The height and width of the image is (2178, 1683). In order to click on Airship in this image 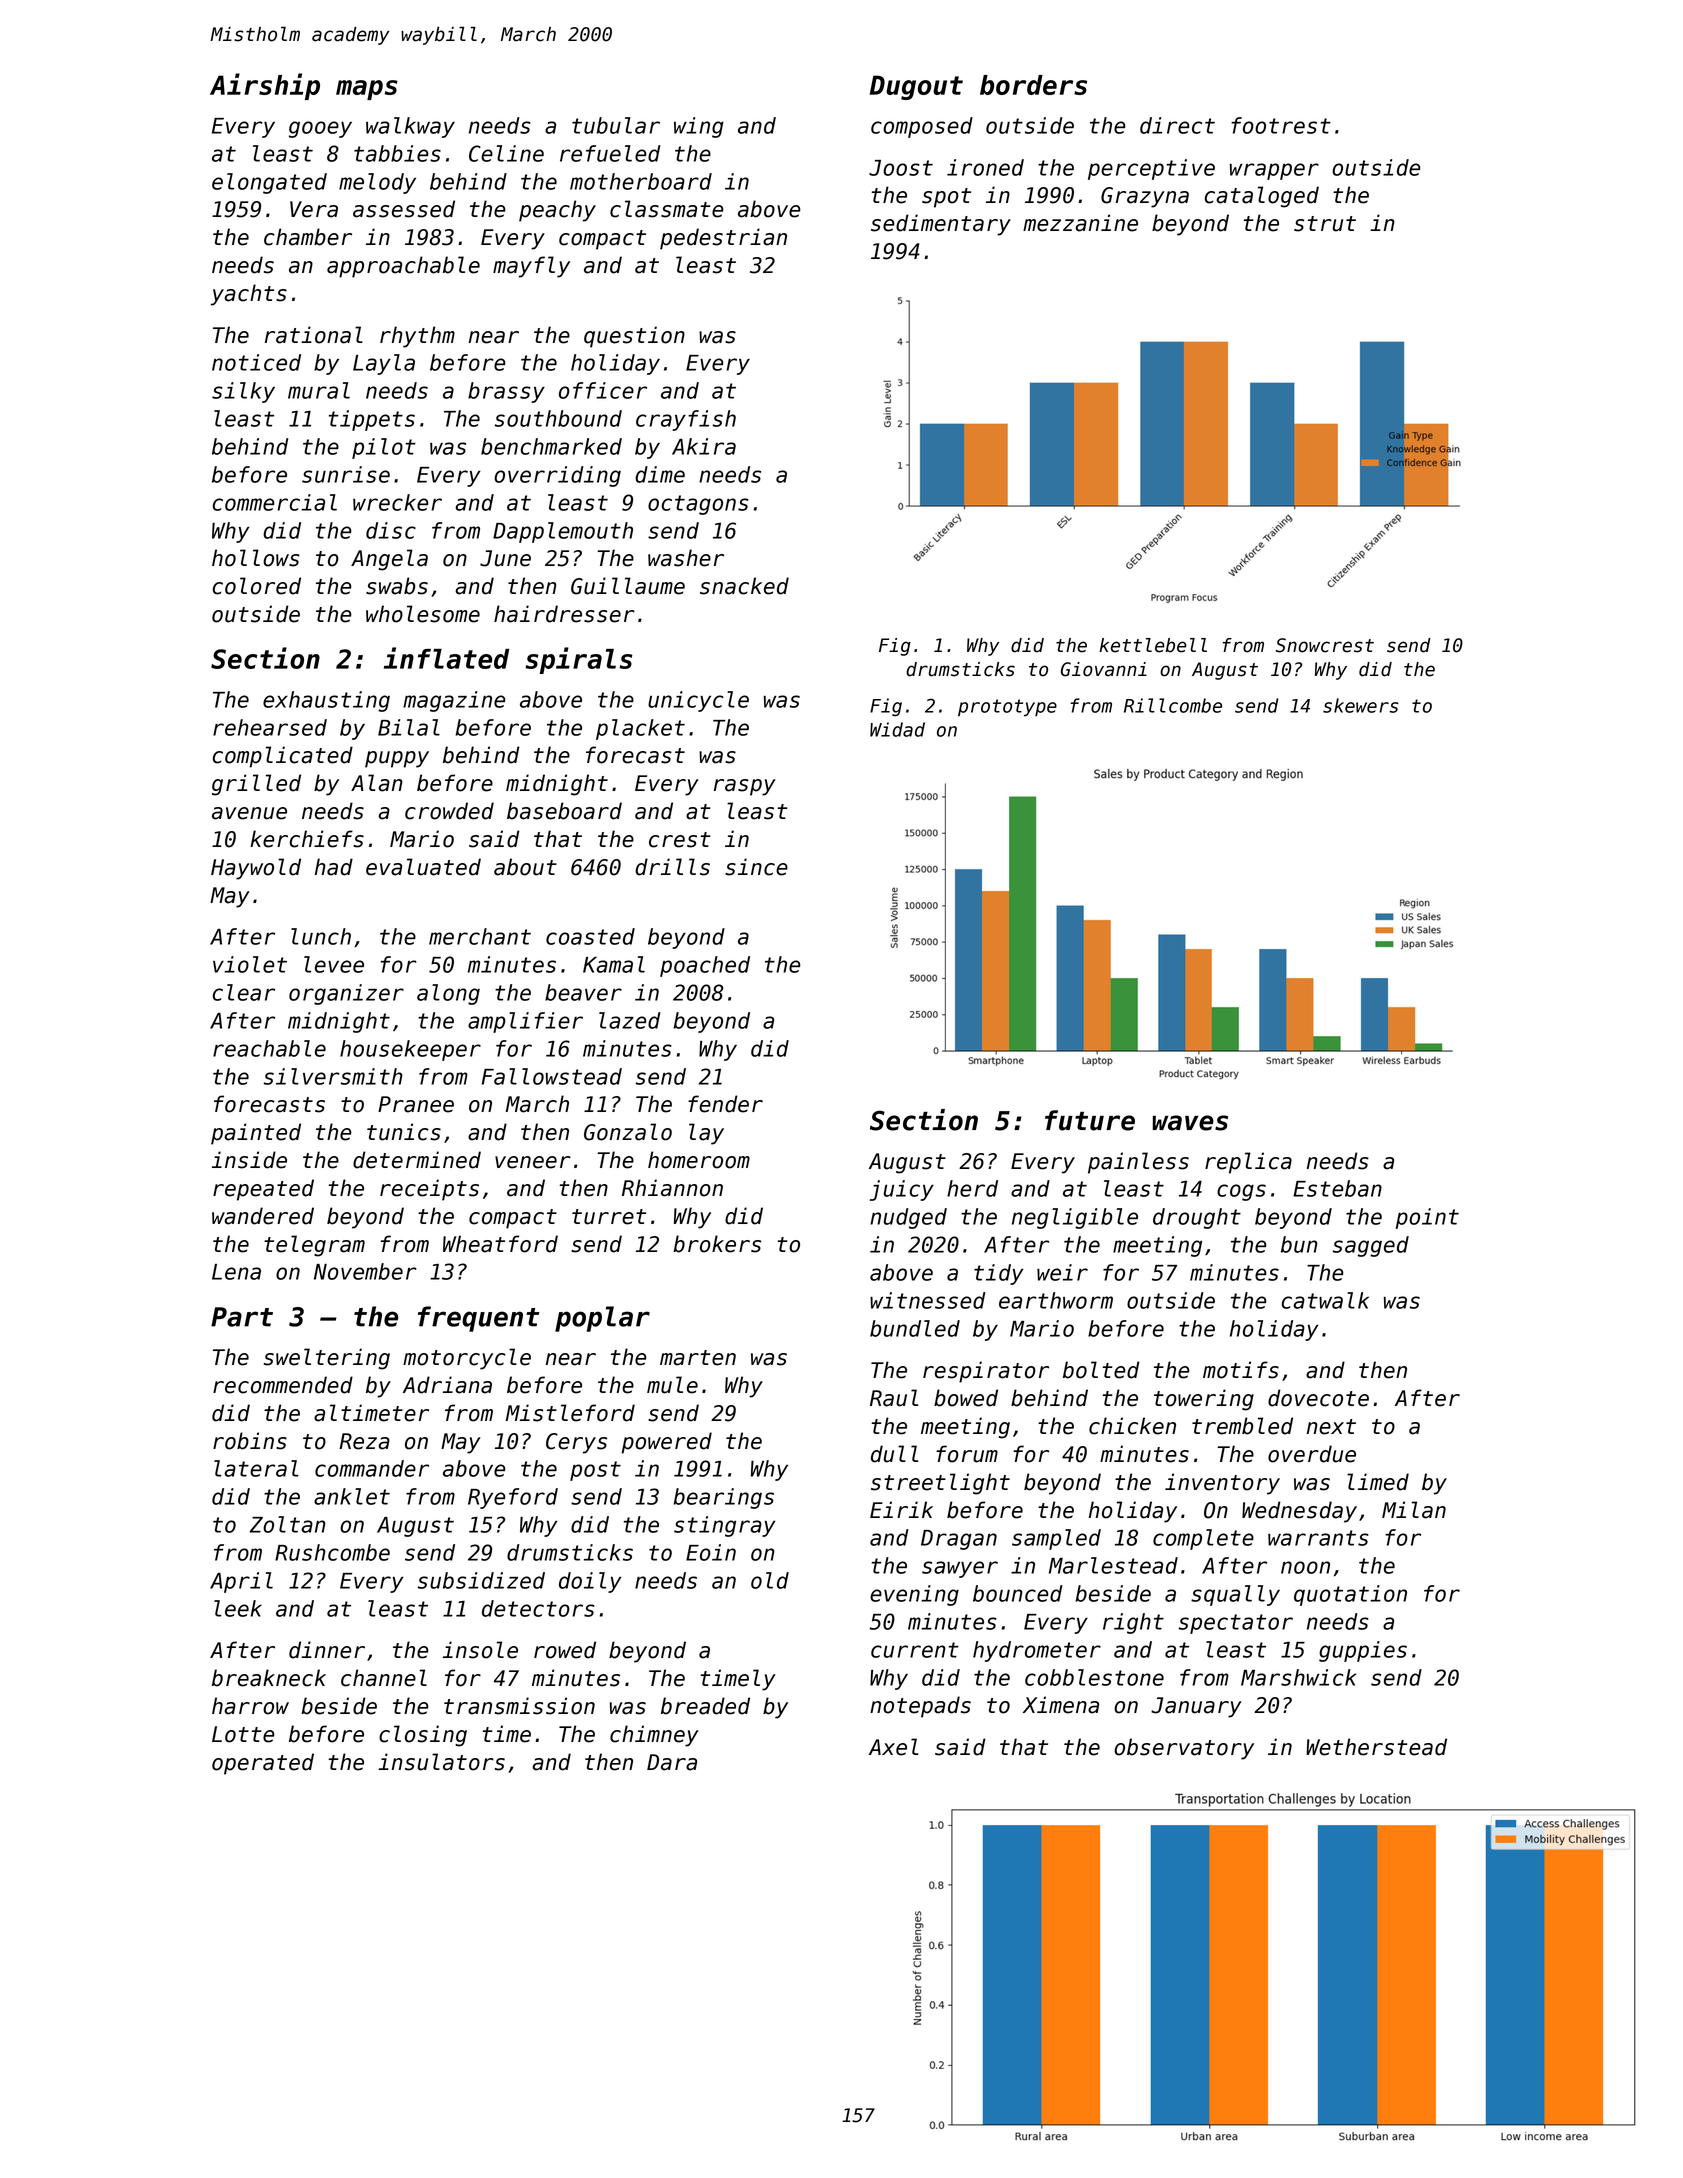, I will do `click(265, 86)`.
